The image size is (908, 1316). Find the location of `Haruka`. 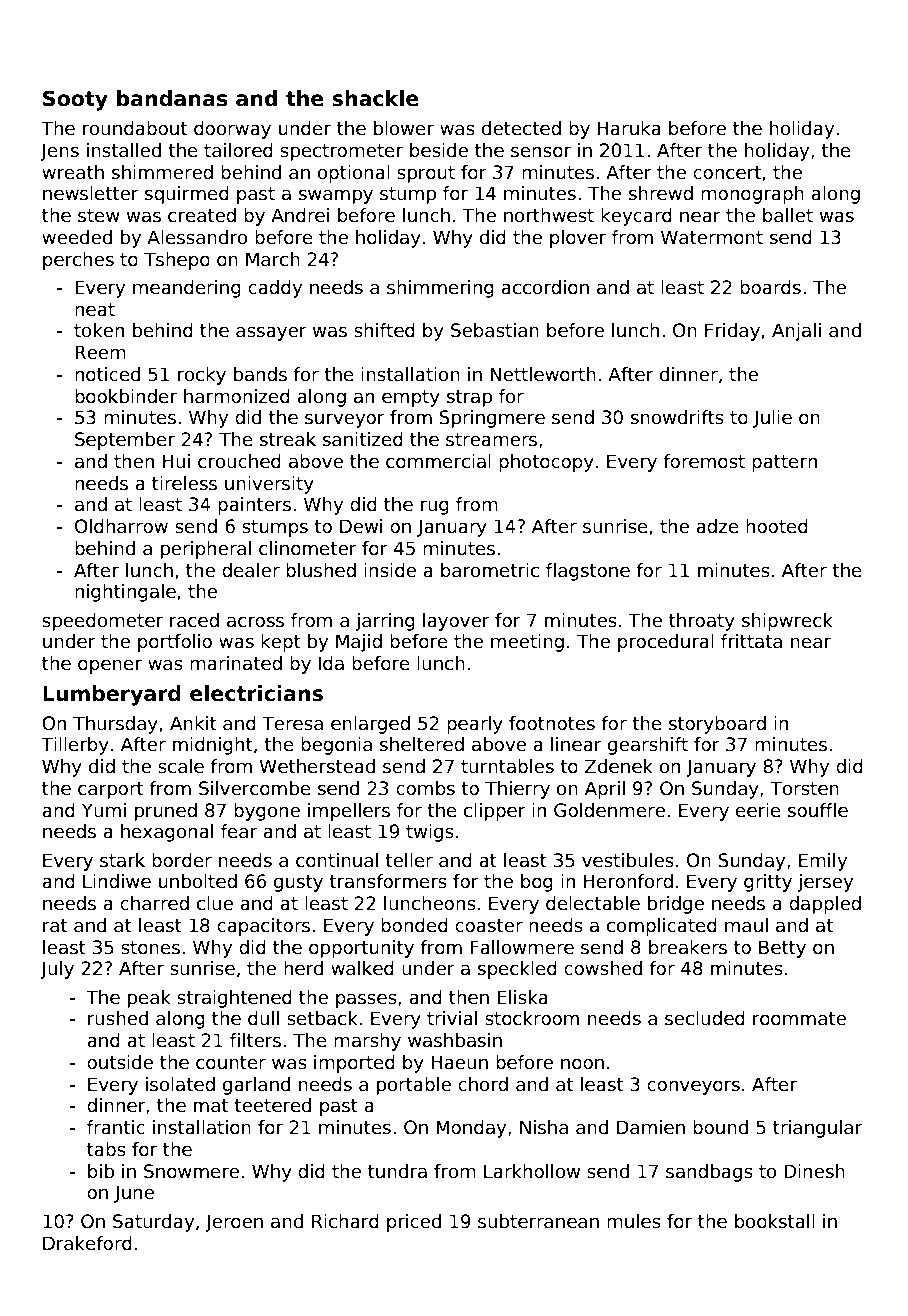

Haruka is located at coordinates (629, 128).
